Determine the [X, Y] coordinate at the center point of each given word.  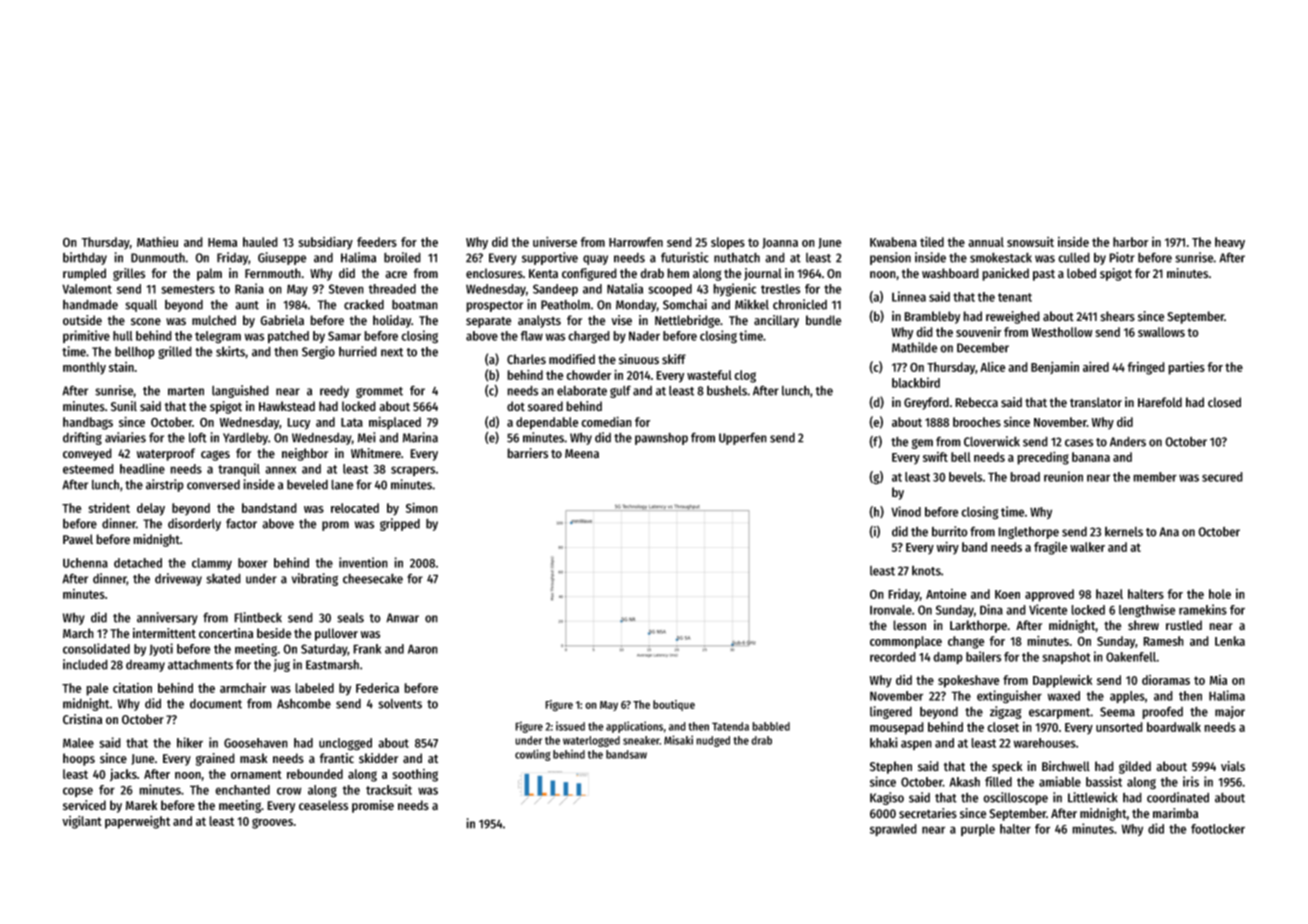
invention [363, 562]
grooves [272, 823]
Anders [1128, 441]
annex [280, 470]
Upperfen [743, 438]
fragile [1051, 548]
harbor [1130, 242]
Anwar [402, 618]
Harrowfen [636, 242]
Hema [222, 242]
